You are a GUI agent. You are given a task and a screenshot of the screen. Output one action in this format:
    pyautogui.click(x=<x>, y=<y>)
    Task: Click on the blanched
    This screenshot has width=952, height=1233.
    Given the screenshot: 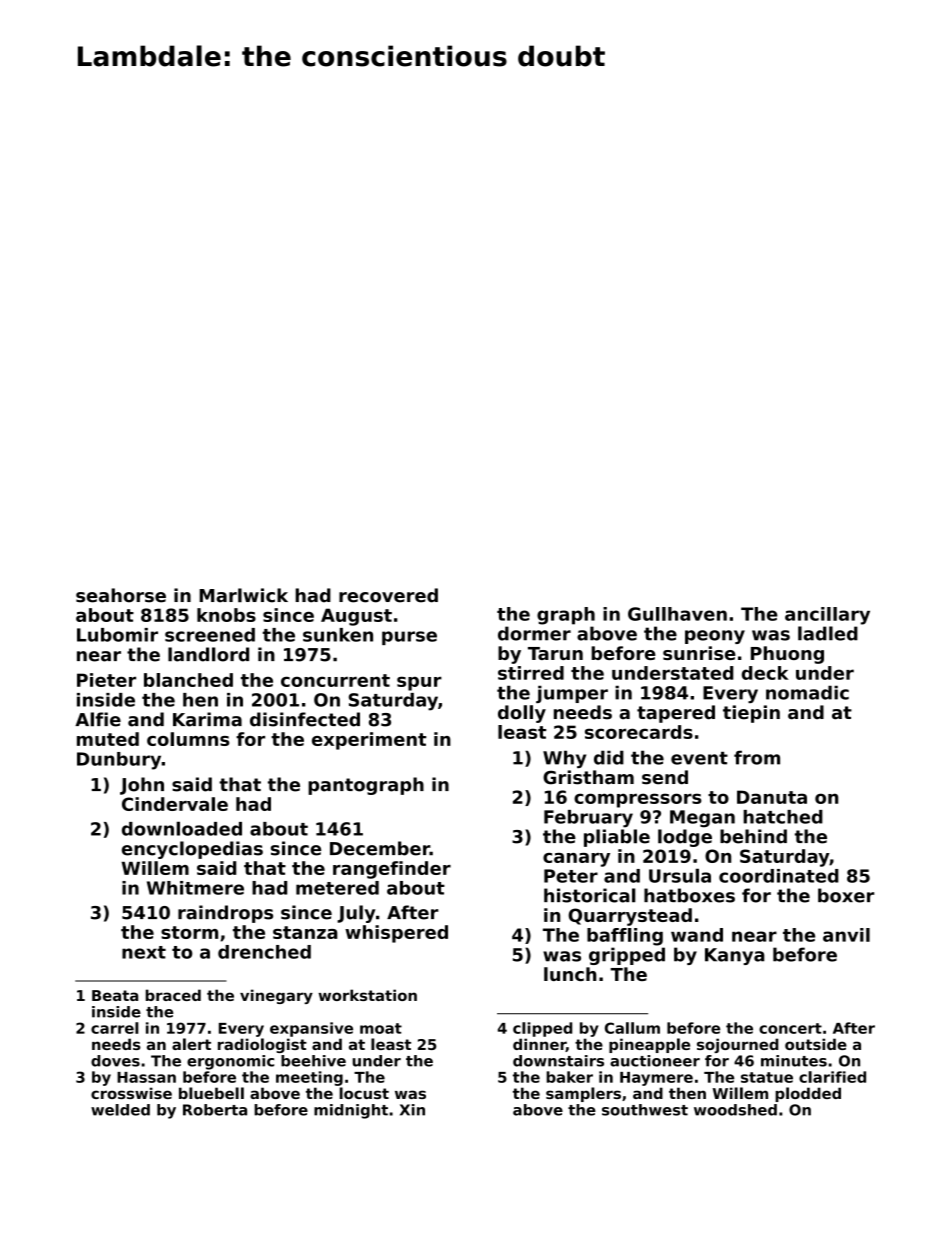 What is the action you would take?
    pyautogui.click(x=188, y=680)
